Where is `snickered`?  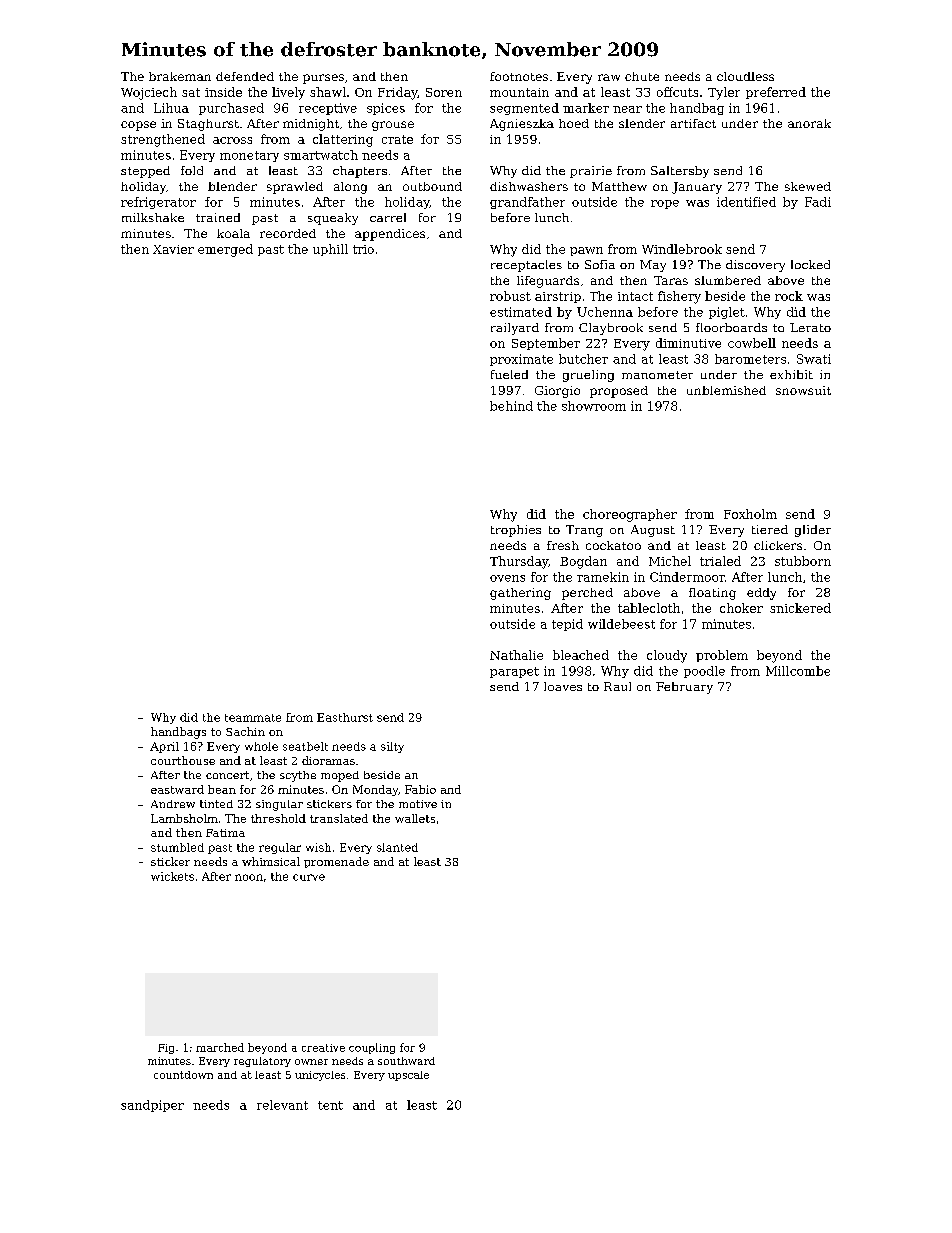
snickered is located at coordinates (800, 608).
